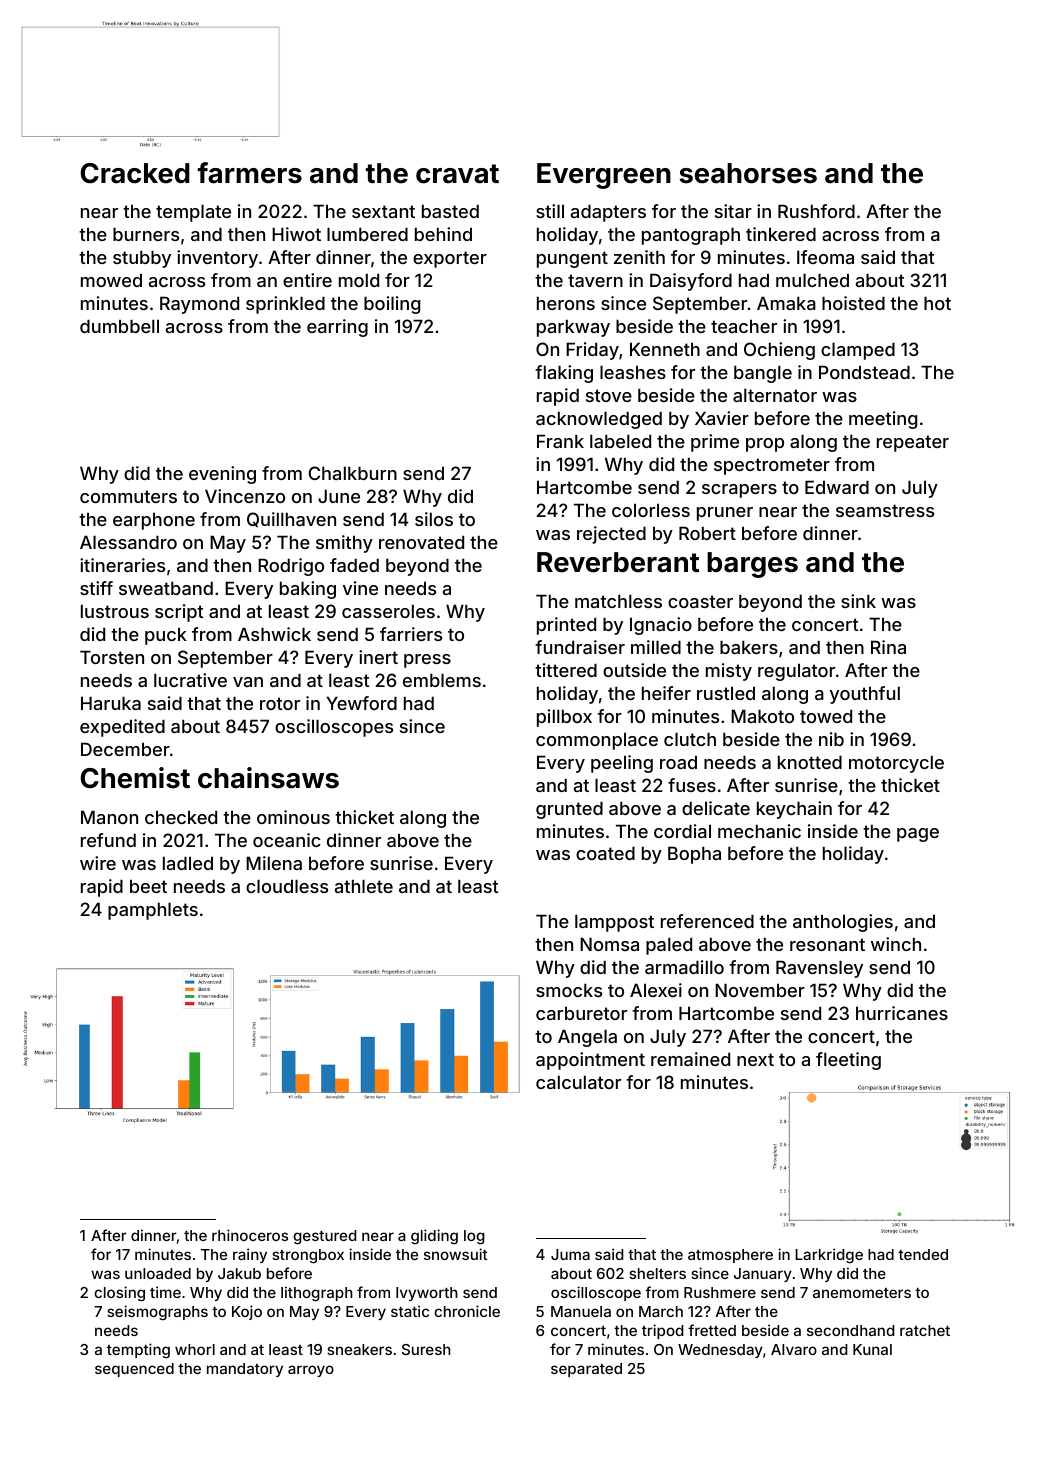 This page has width=1039, height=1476. What do you see at coordinates (250, 1235) in the page?
I see `rhinoceros` at bounding box center [250, 1235].
